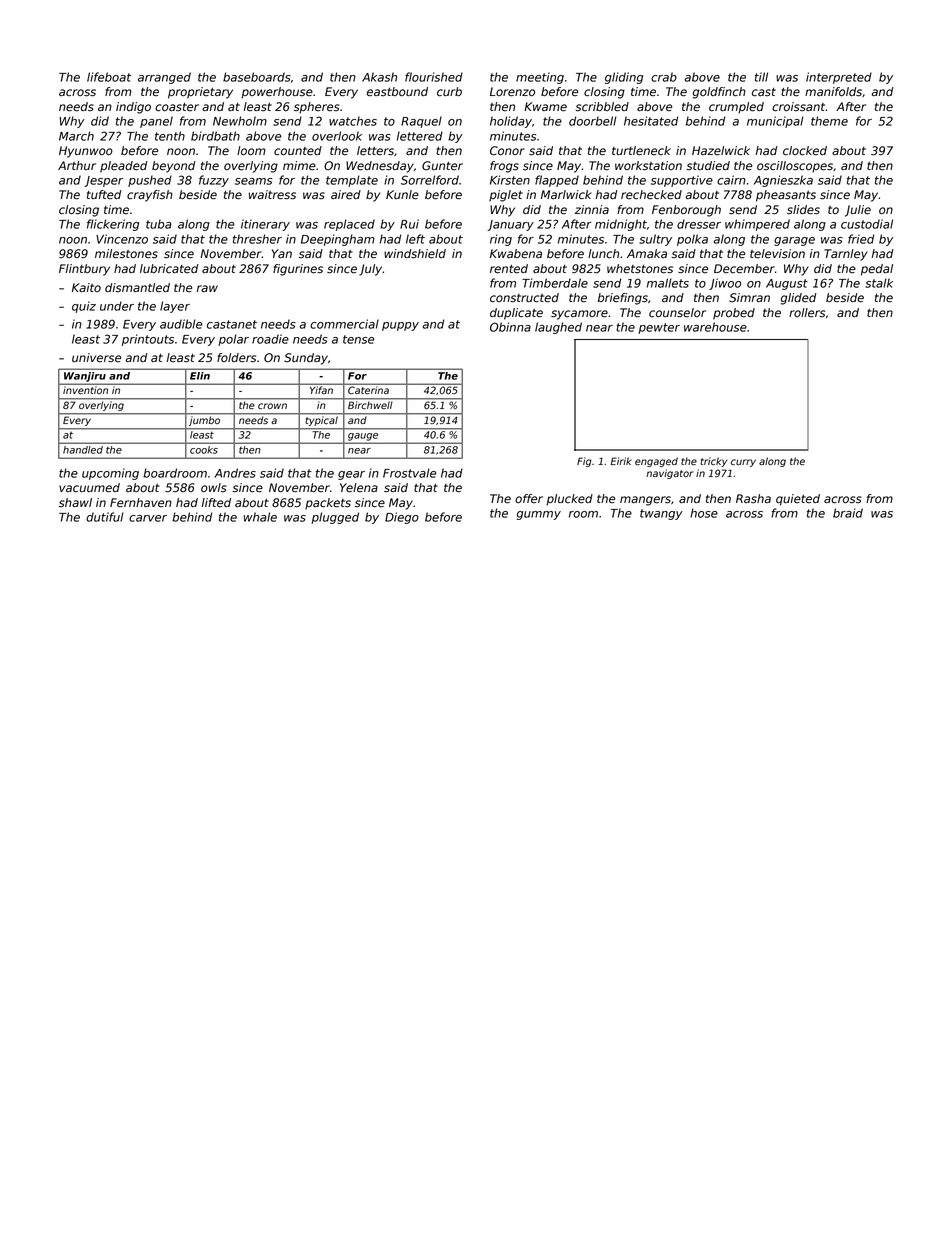  Describe the element at coordinates (434, 77) in the document. I see `flourished` at that location.
